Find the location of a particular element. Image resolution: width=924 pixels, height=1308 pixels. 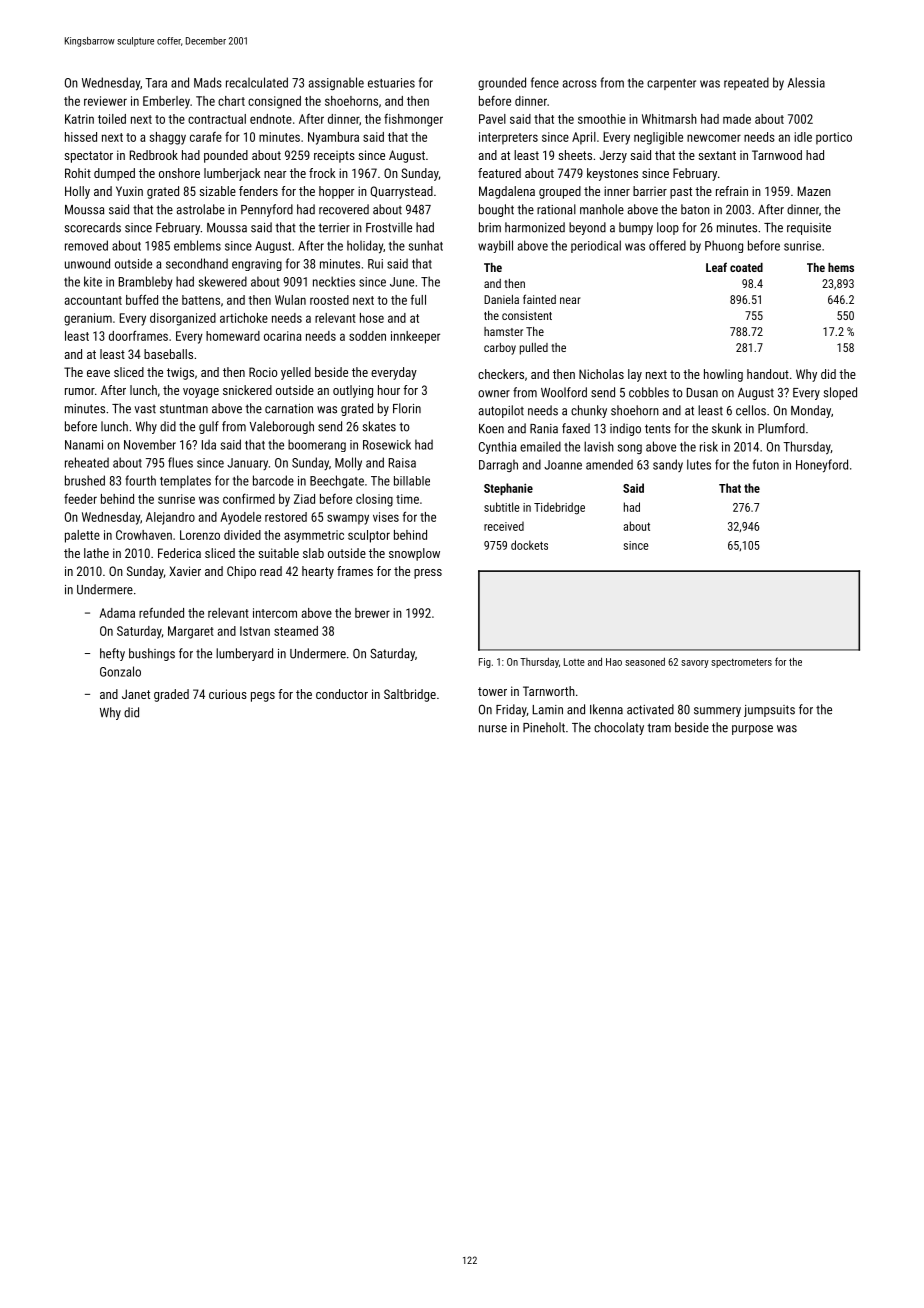

estuaries is located at coordinates (391, 83).
